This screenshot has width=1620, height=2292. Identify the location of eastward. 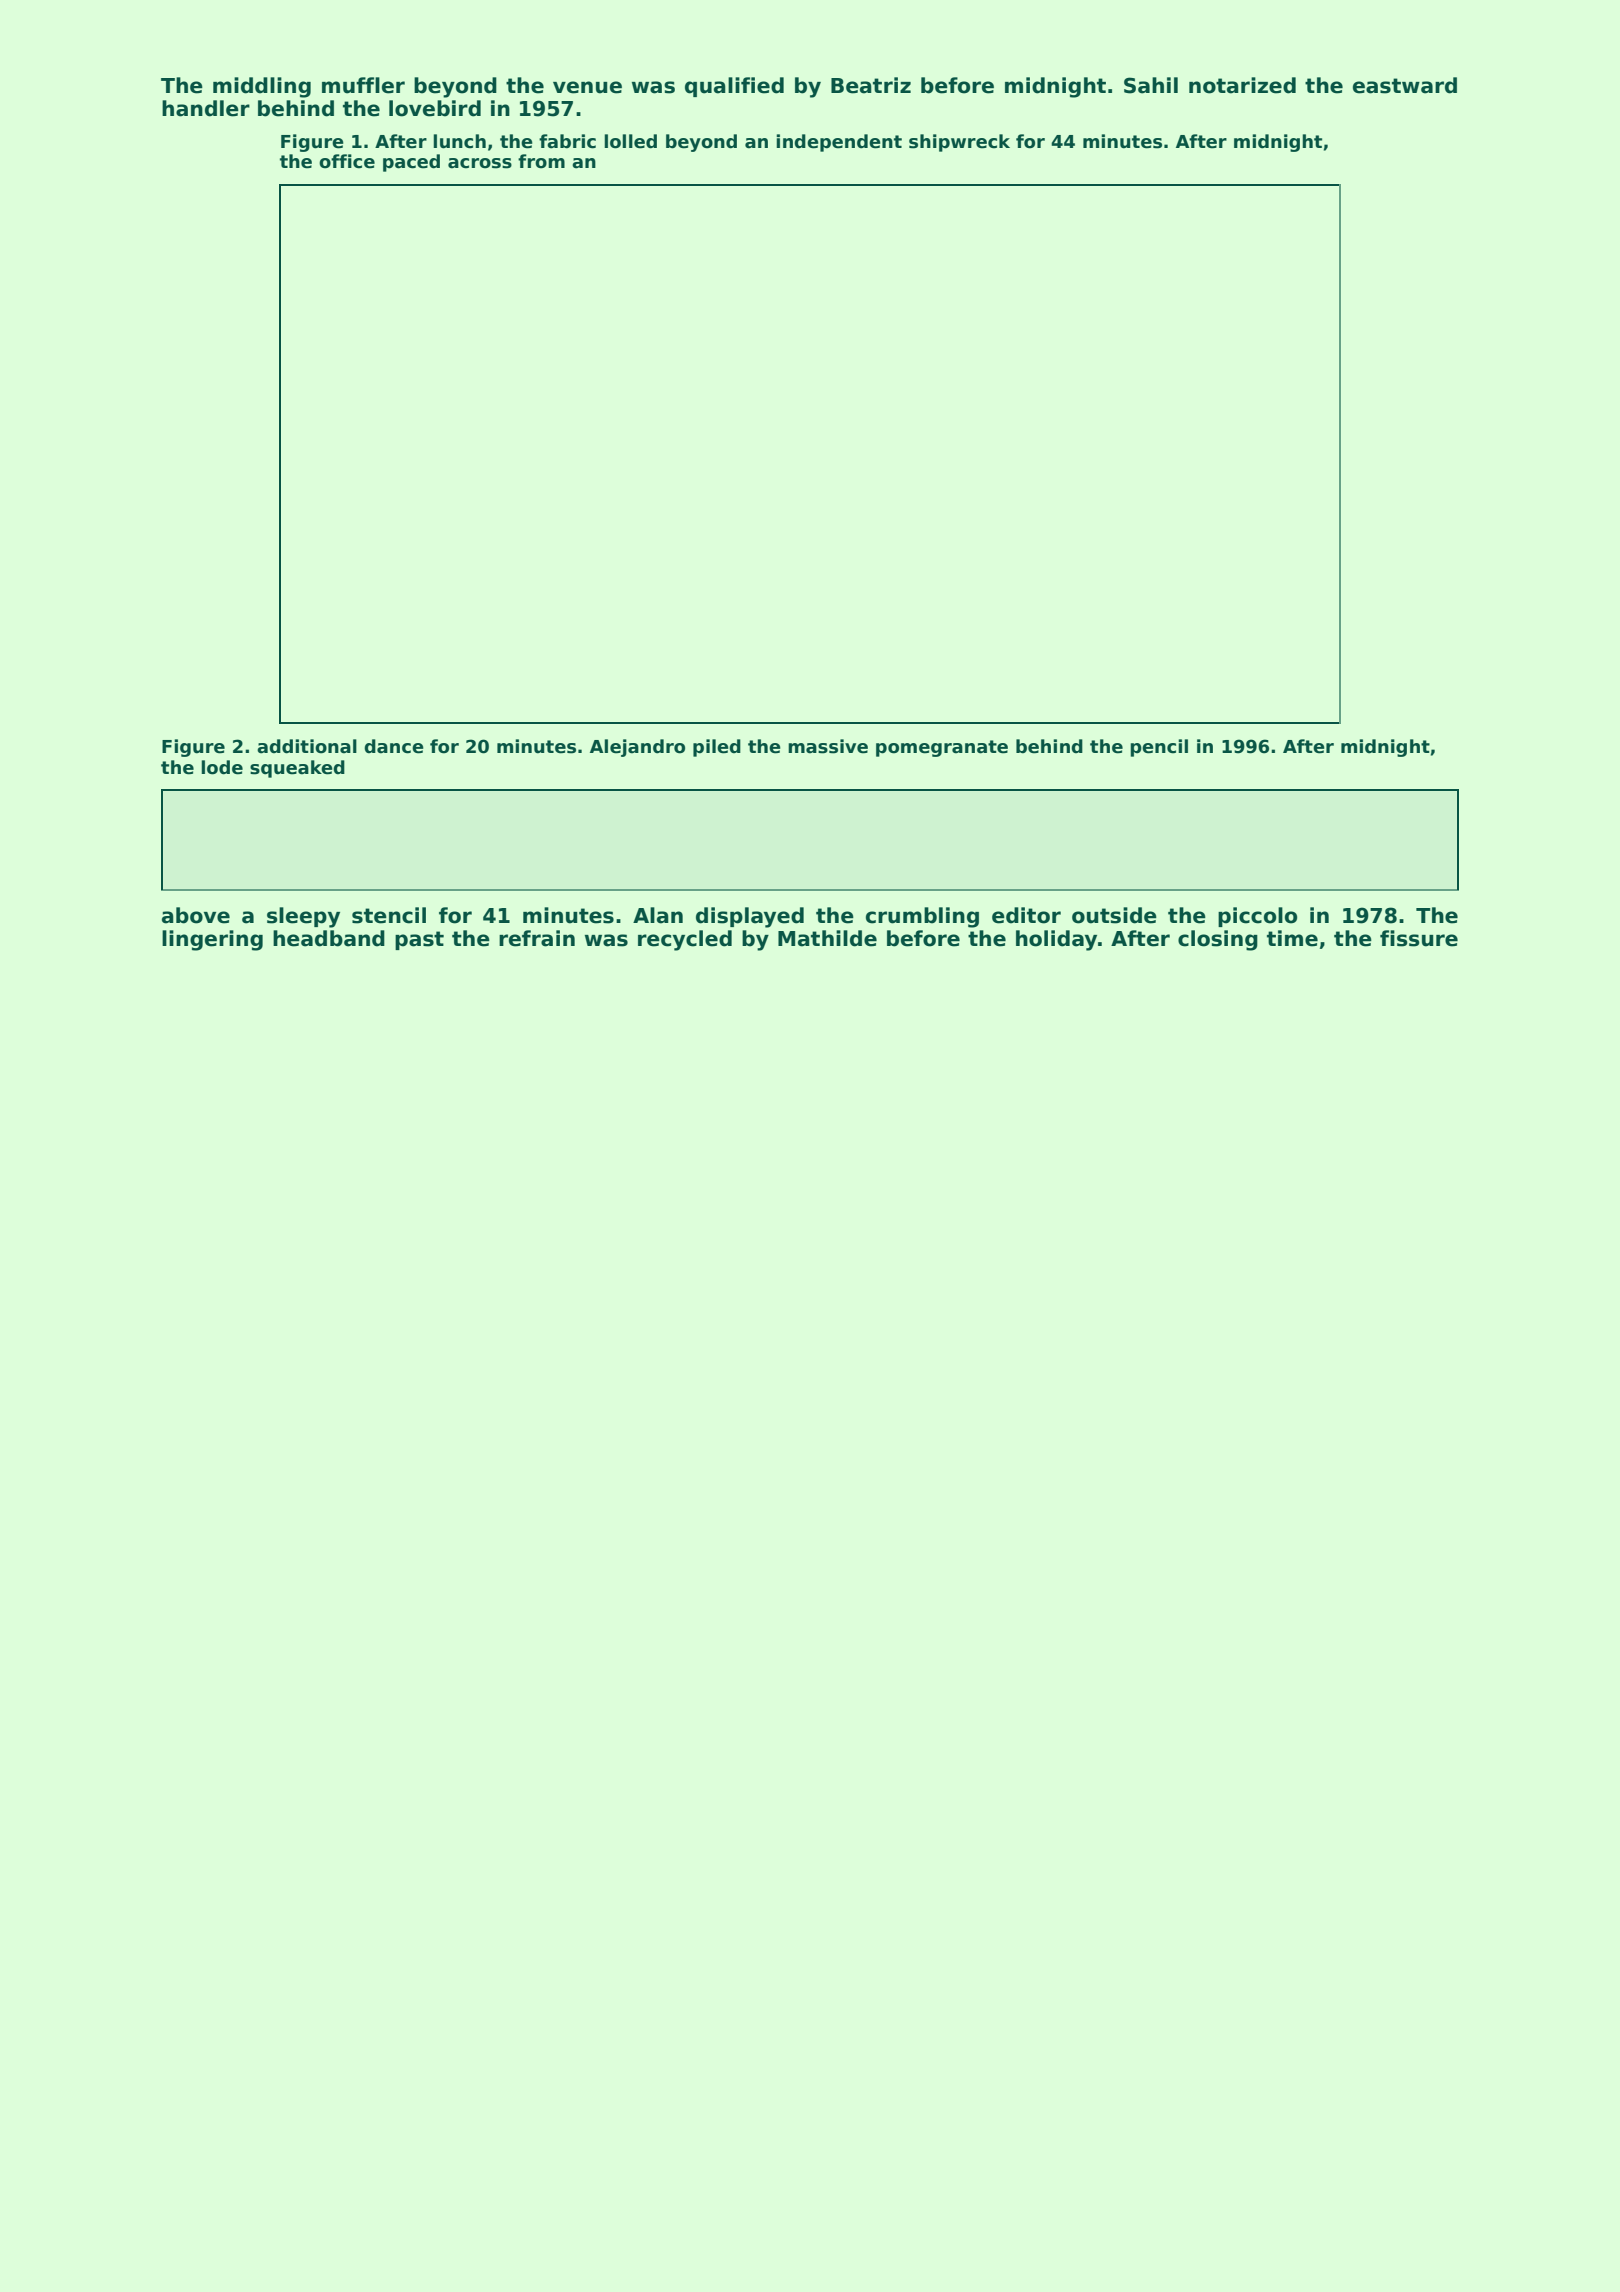
(1405, 85).
